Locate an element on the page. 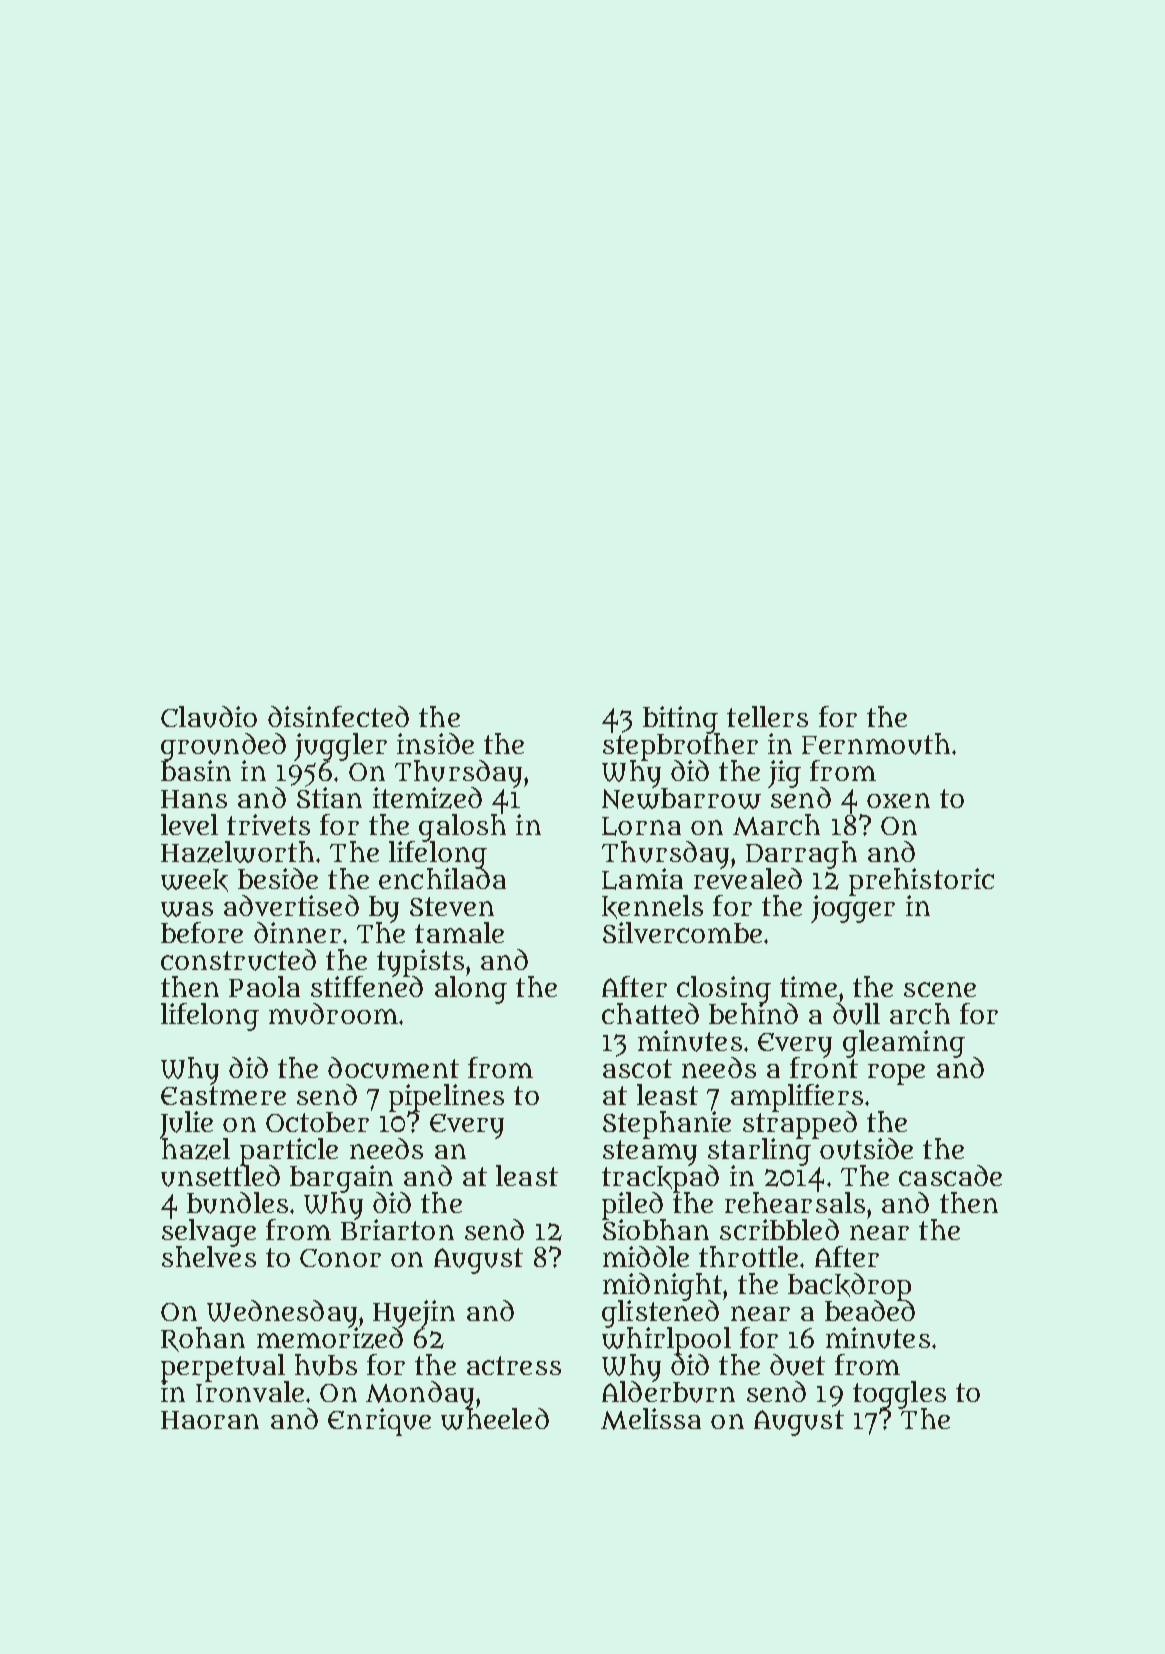 Image resolution: width=1165 pixels, height=1654 pixels. perpetual is located at coordinates (223, 1367).
